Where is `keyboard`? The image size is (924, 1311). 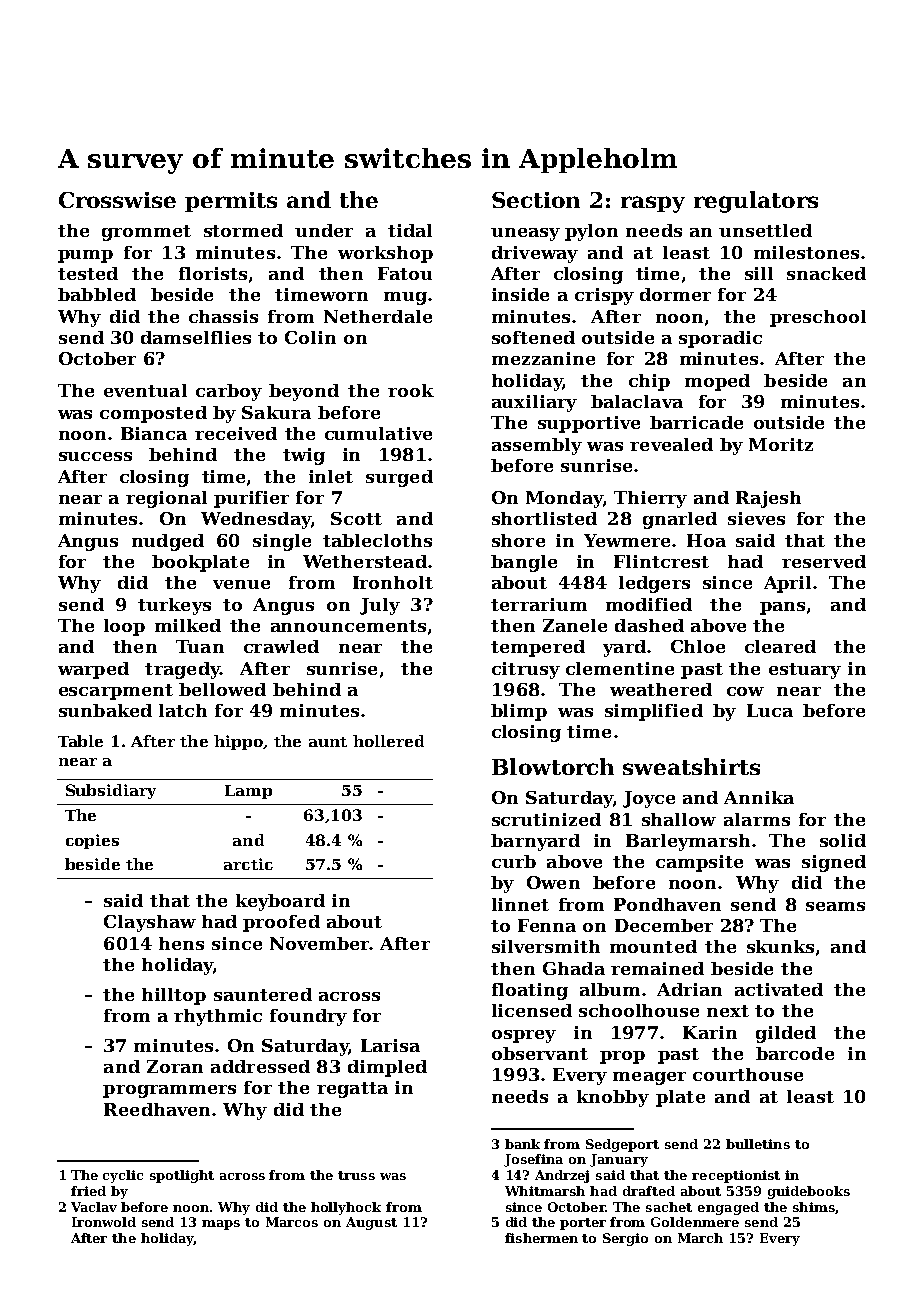
keyboard is located at coordinates (280, 902).
